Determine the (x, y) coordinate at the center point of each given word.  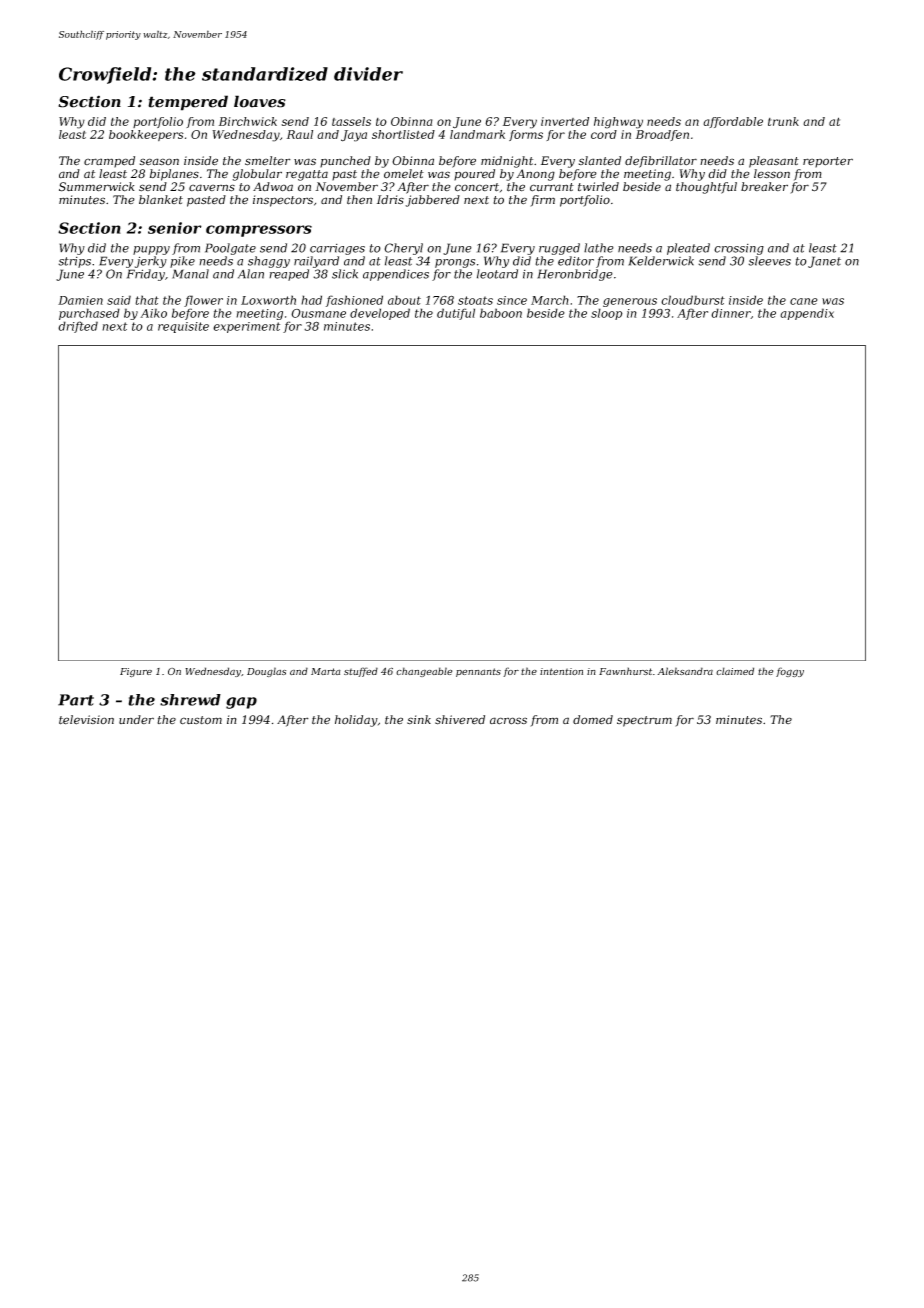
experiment (246, 327)
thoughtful (706, 188)
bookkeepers (146, 135)
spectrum (644, 721)
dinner (731, 313)
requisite (183, 327)
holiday (356, 721)
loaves (260, 101)
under (136, 719)
